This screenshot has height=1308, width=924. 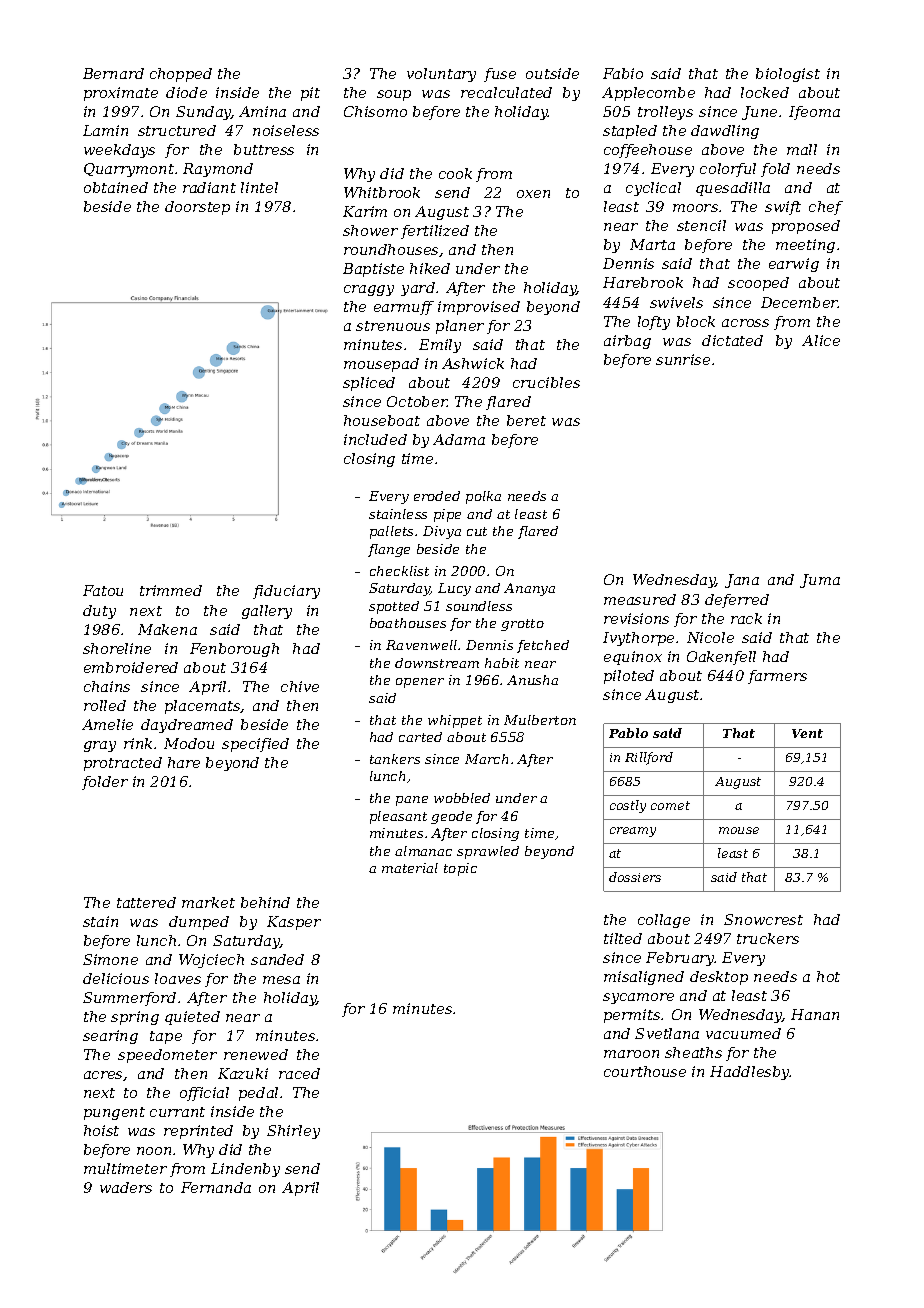 What do you see at coordinates (129, 170) in the screenshot?
I see `Quarrymont` at bounding box center [129, 170].
